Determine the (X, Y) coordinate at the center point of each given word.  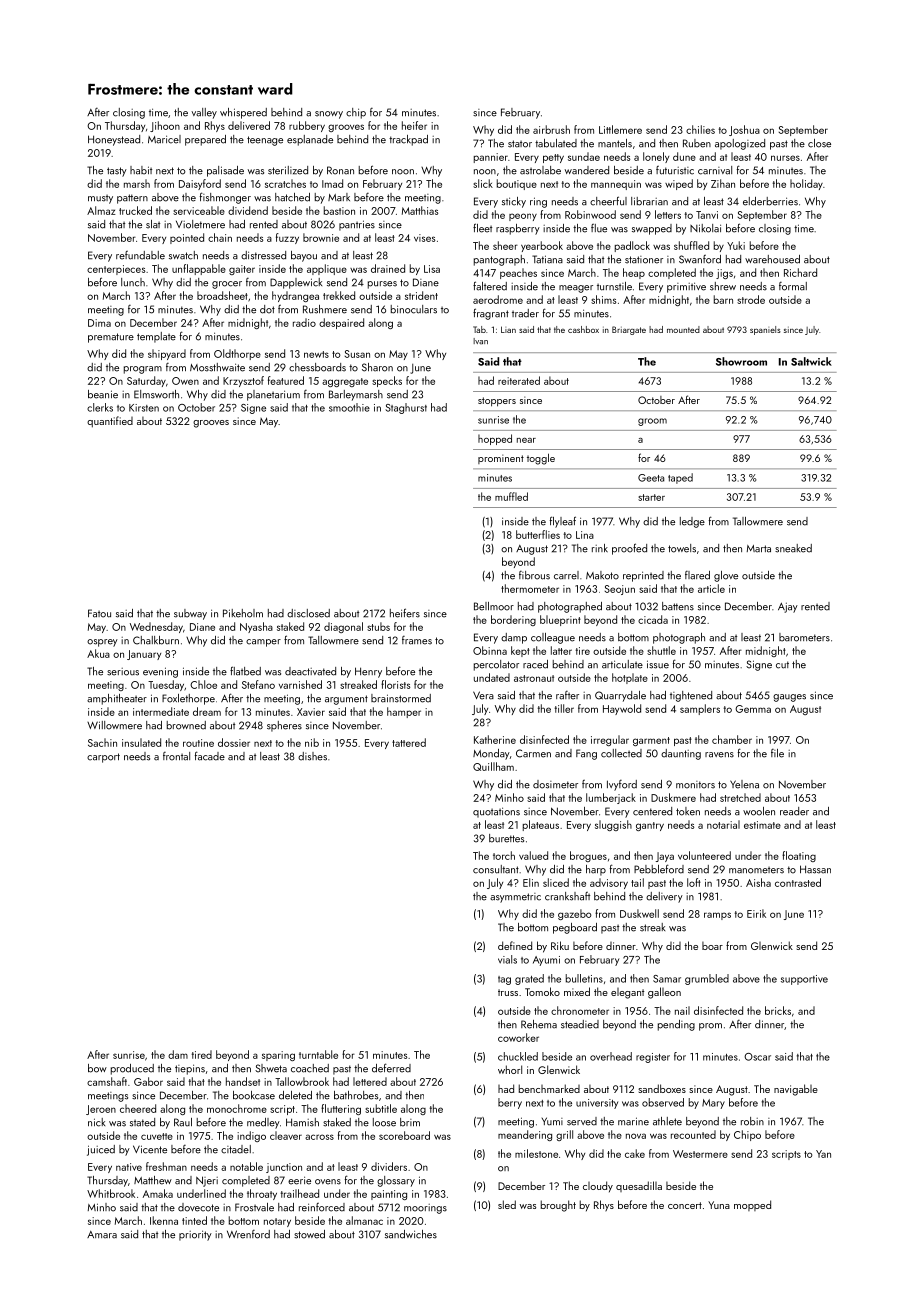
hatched (292, 197)
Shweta (271, 1068)
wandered (587, 170)
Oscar (757, 1057)
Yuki (736, 245)
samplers (700, 709)
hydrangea (295, 296)
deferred (391, 1068)
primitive (686, 287)
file (777, 753)
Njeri (207, 1181)
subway (190, 614)
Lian (508, 329)
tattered (409, 742)
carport (103, 758)
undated (492, 677)
